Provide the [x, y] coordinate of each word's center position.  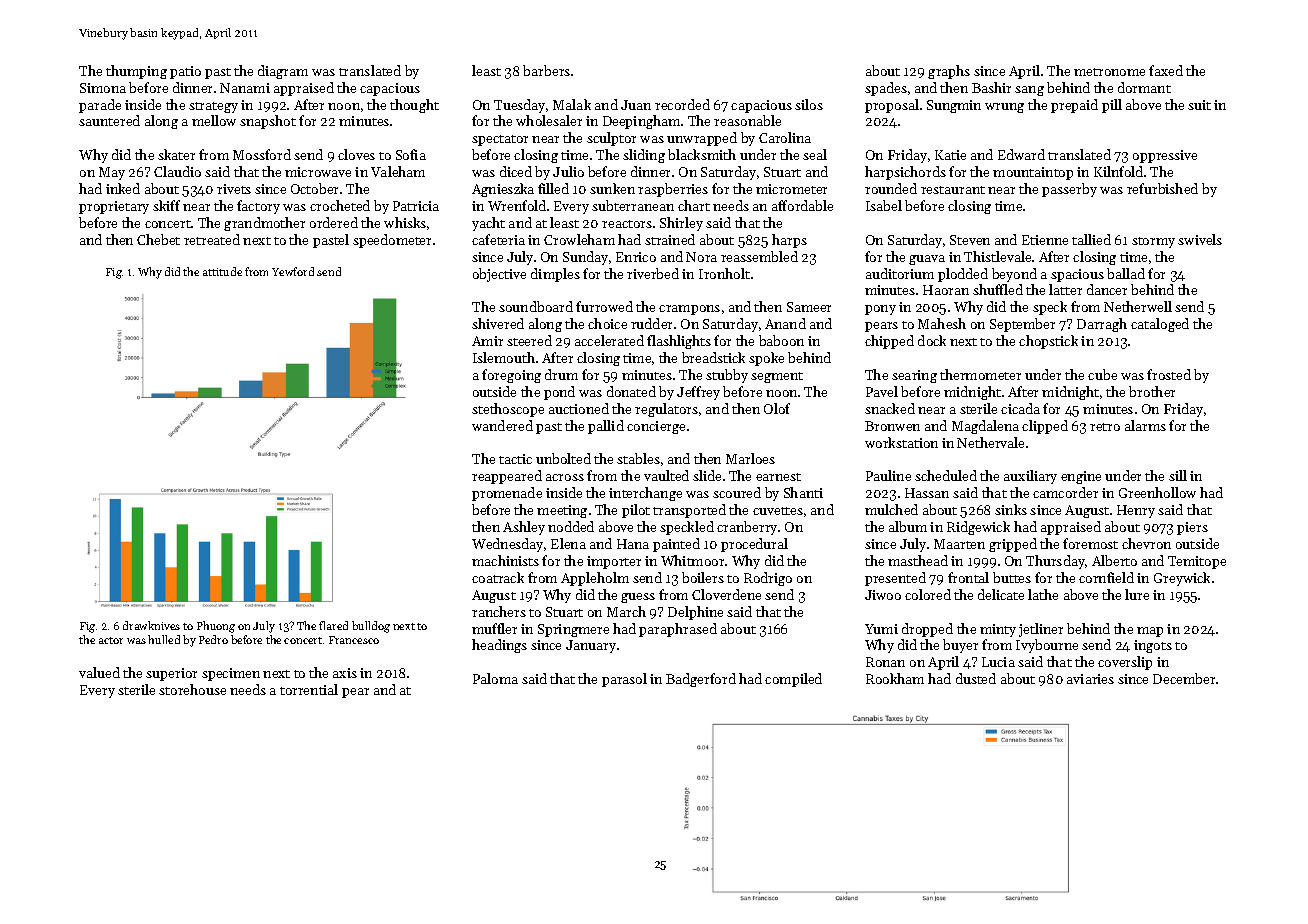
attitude [222, 271]
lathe [1043, 594]
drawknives [151, 625]
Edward [1021, 154]
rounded [891, 188]
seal [815, 154]
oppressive [1165, 156]
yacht [488, 224]
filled [553, 188]
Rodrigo [768, 579]
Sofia [411, 154]
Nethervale [990, 442]
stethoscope [508, 410]
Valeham [398, 171]
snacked [890, 408]
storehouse [192, 689]
